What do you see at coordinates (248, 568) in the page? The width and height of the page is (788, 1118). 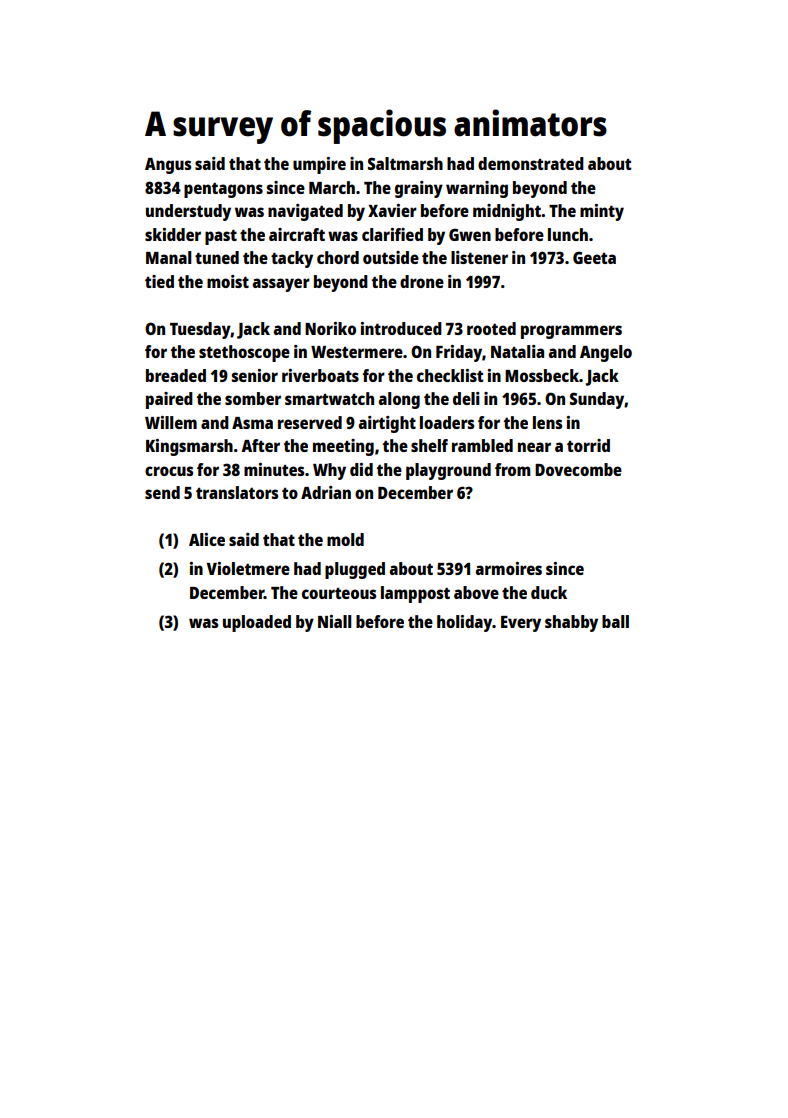 I see `Violetmere` at bounding box center [248, 568].
